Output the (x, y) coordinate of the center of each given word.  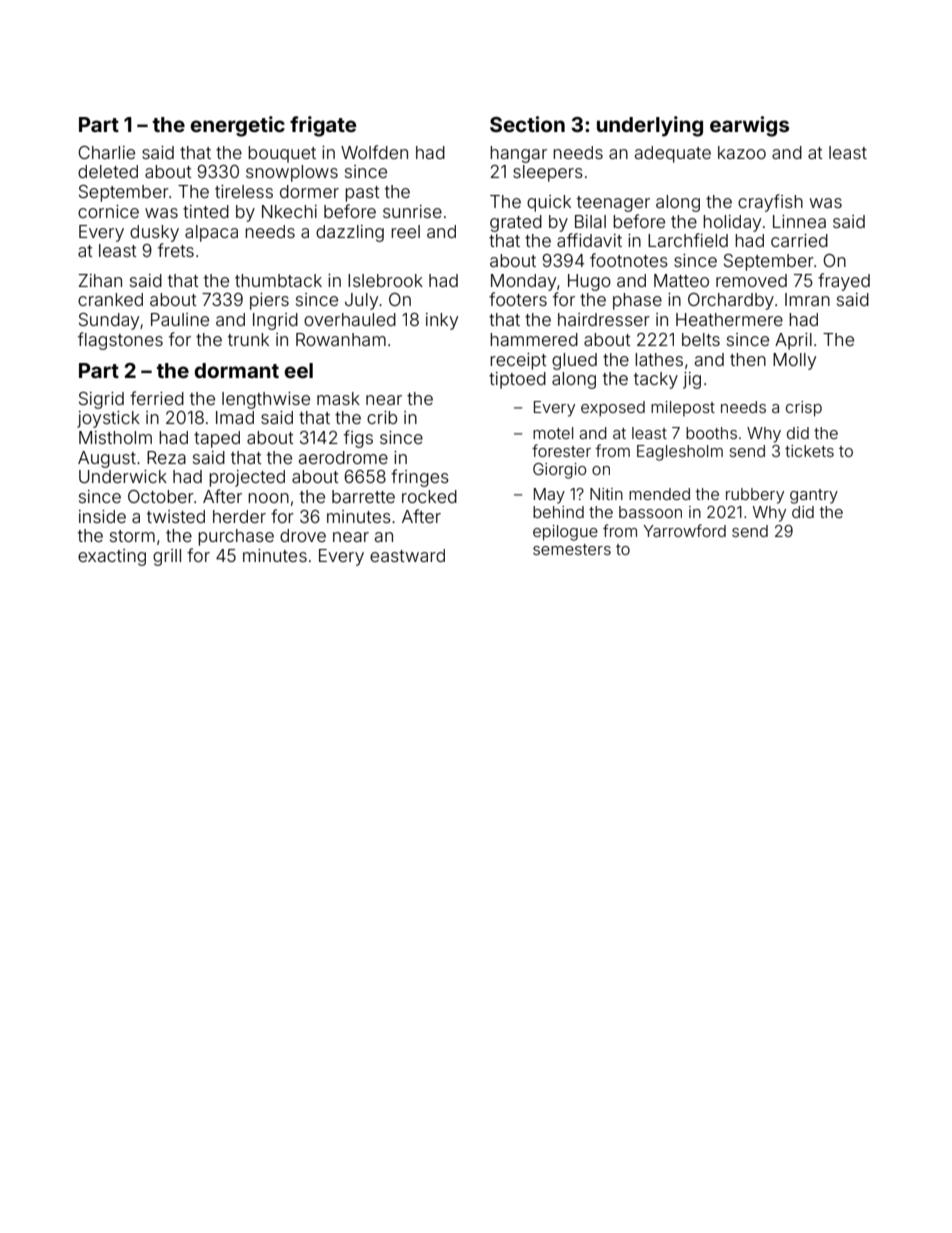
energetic (237, 126)
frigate (323, 126)
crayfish (770, 203)
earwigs (749, 126)
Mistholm (115, 437)
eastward (407, 555)
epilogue (565, 533)
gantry (814, 496)
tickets (809, 451)
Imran (807, 299)
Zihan (100, 280)
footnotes (629, 260)
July (361, 301)
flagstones (120, 341)
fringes (420, 478)
